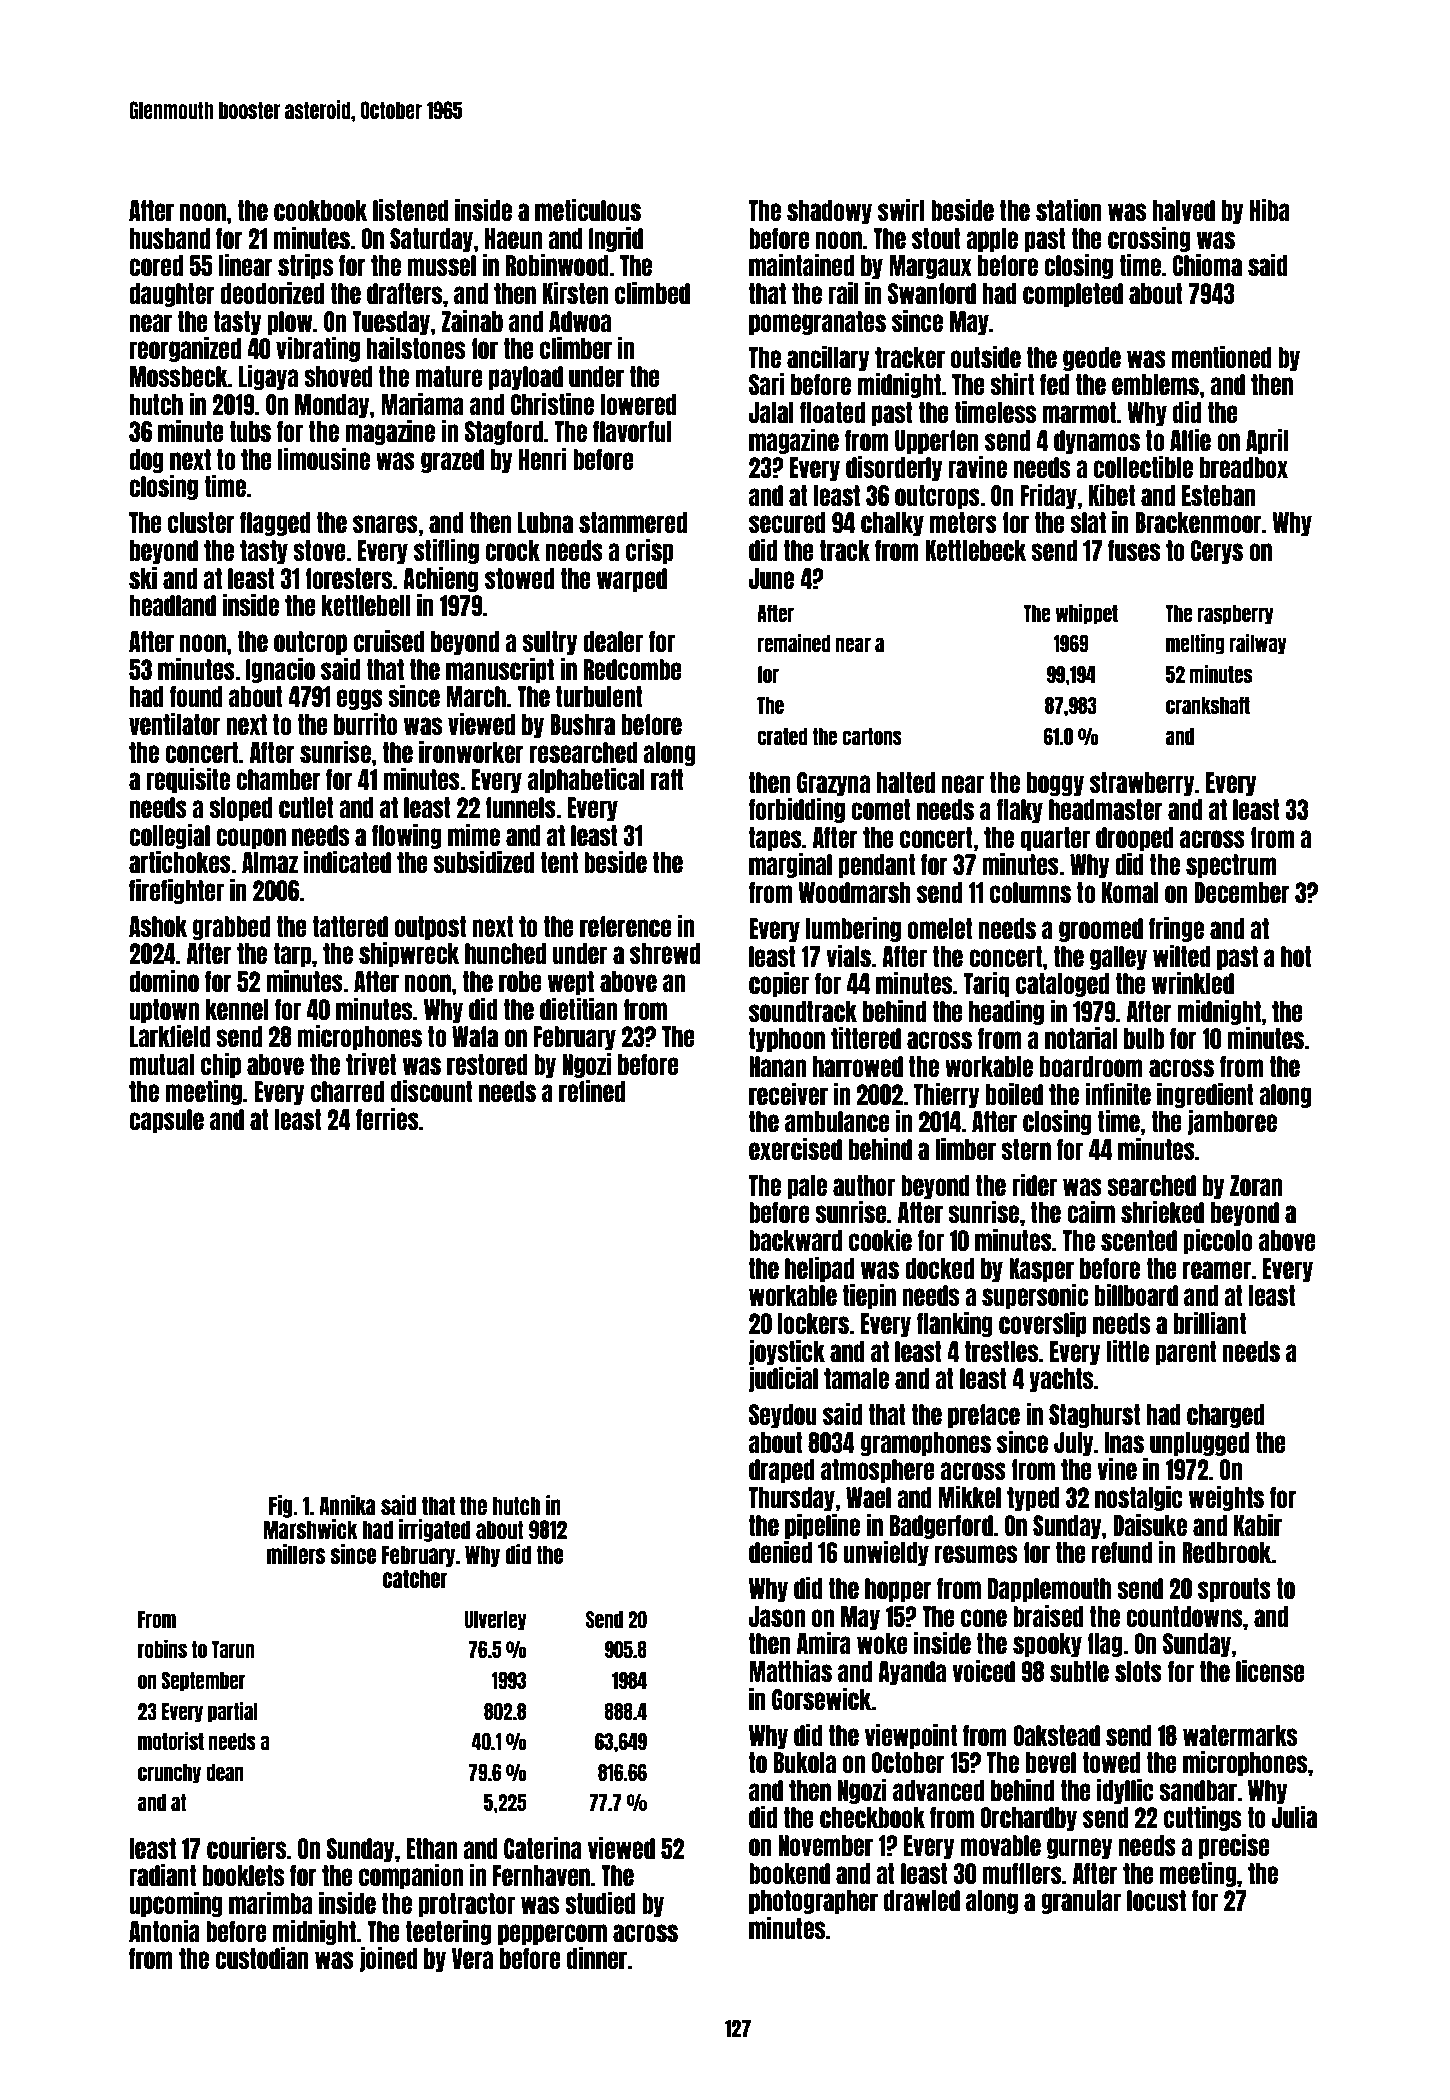 The width and height of the screenshot is (1450, 2100). What do you see at coordinates (146, 461) in the screenshot?
I see `dog` at bounding box center [146, 461].
